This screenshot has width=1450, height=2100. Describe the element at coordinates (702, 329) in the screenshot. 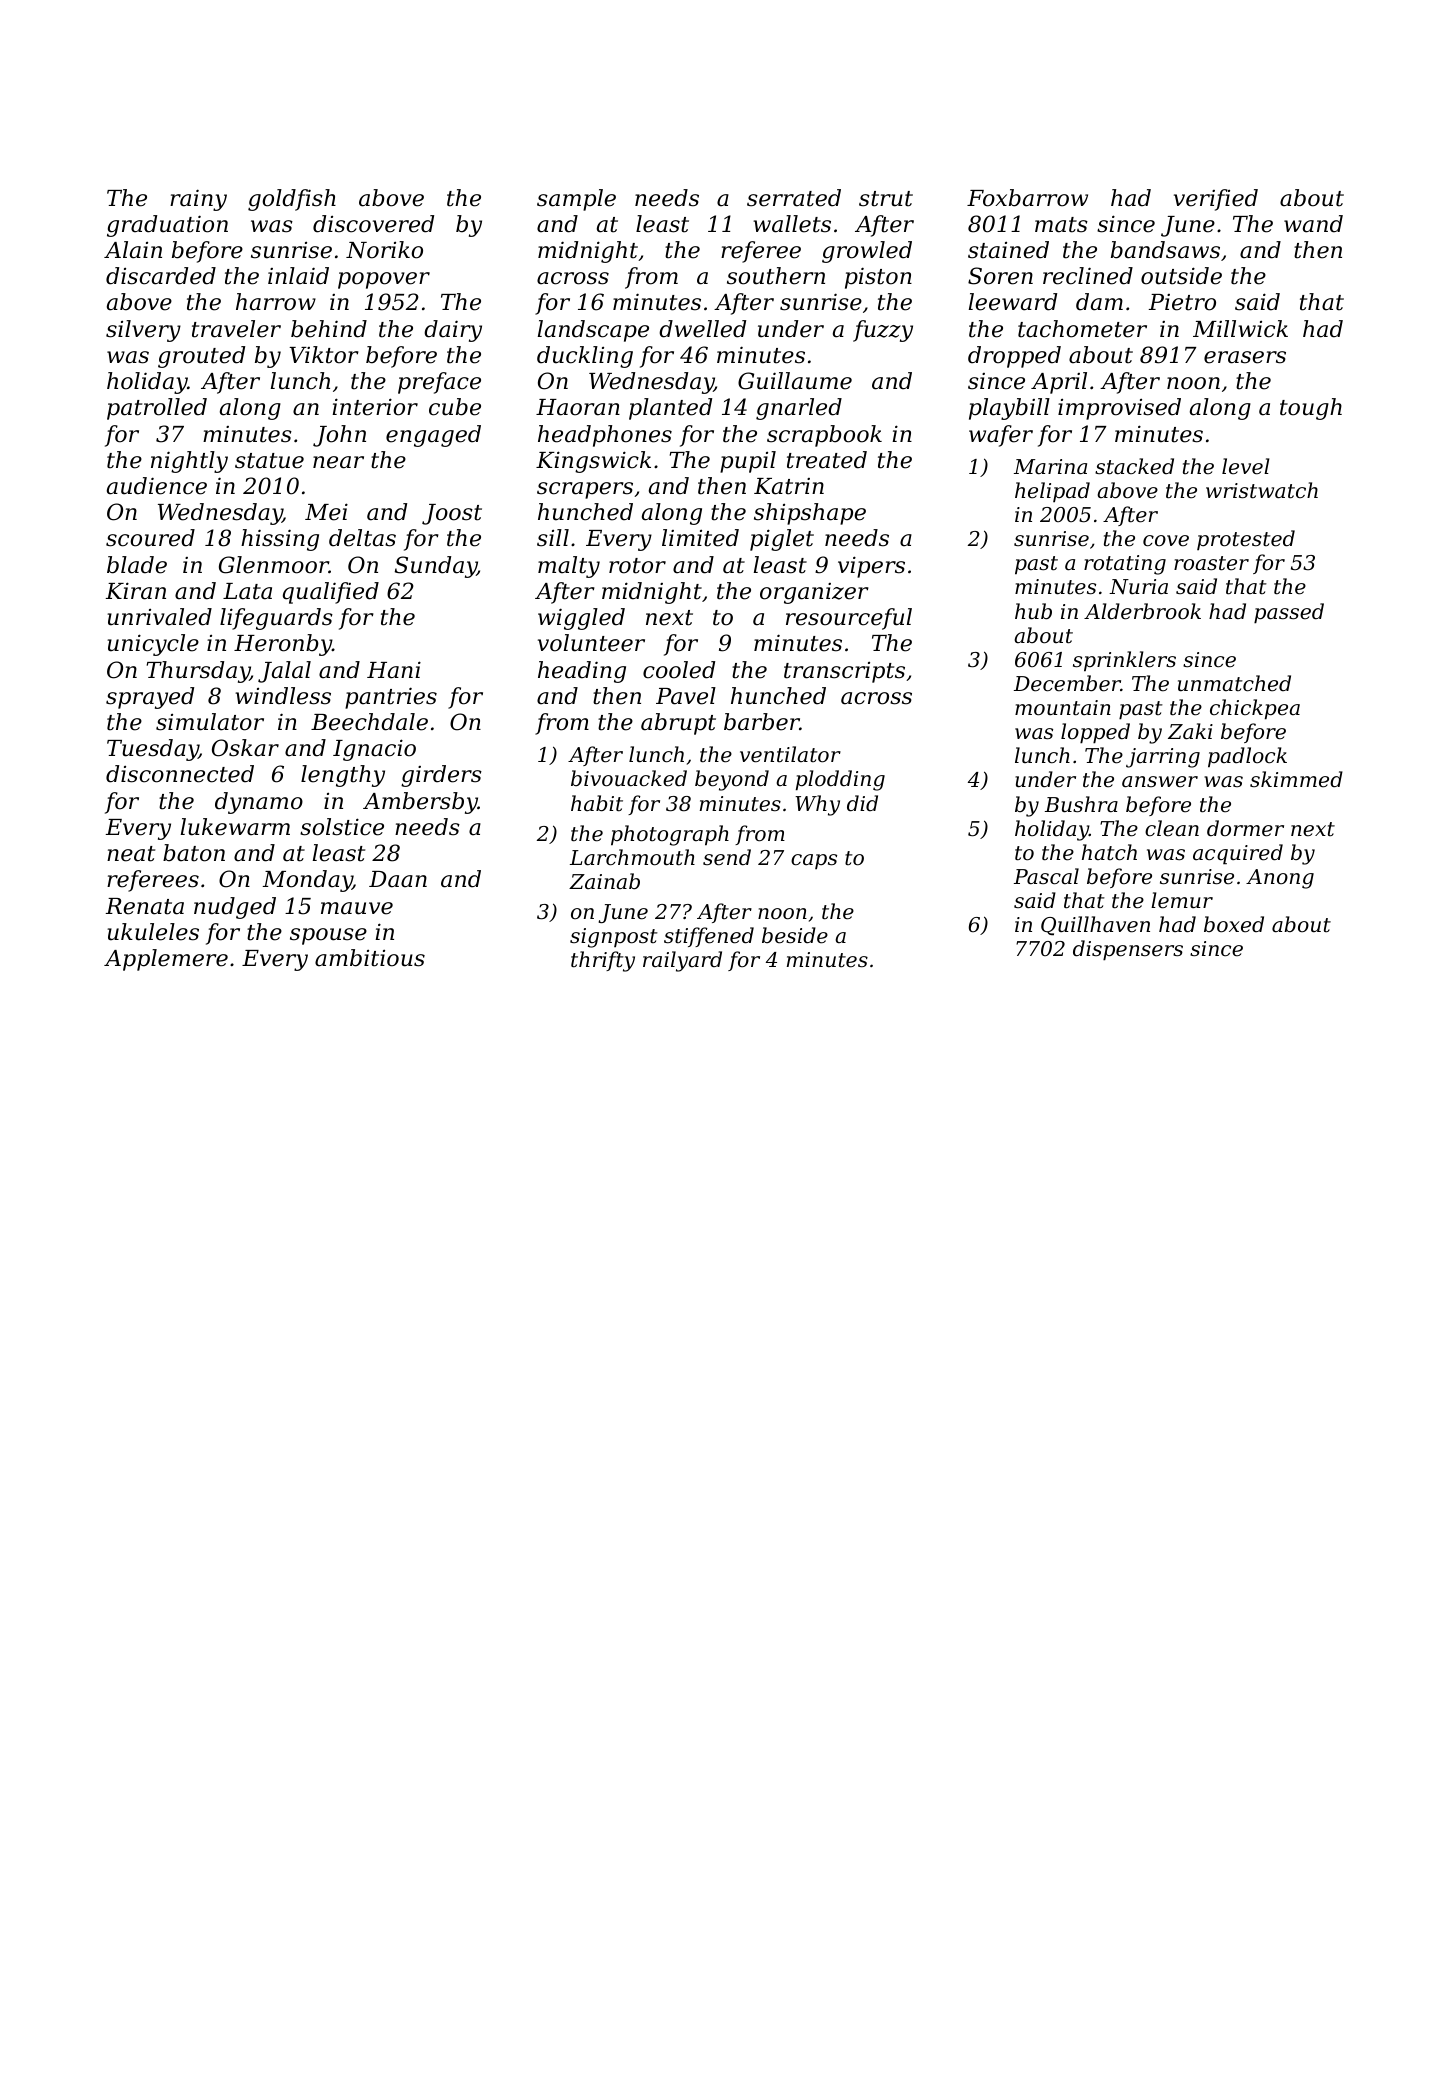

I see `dwelled` at that location.
